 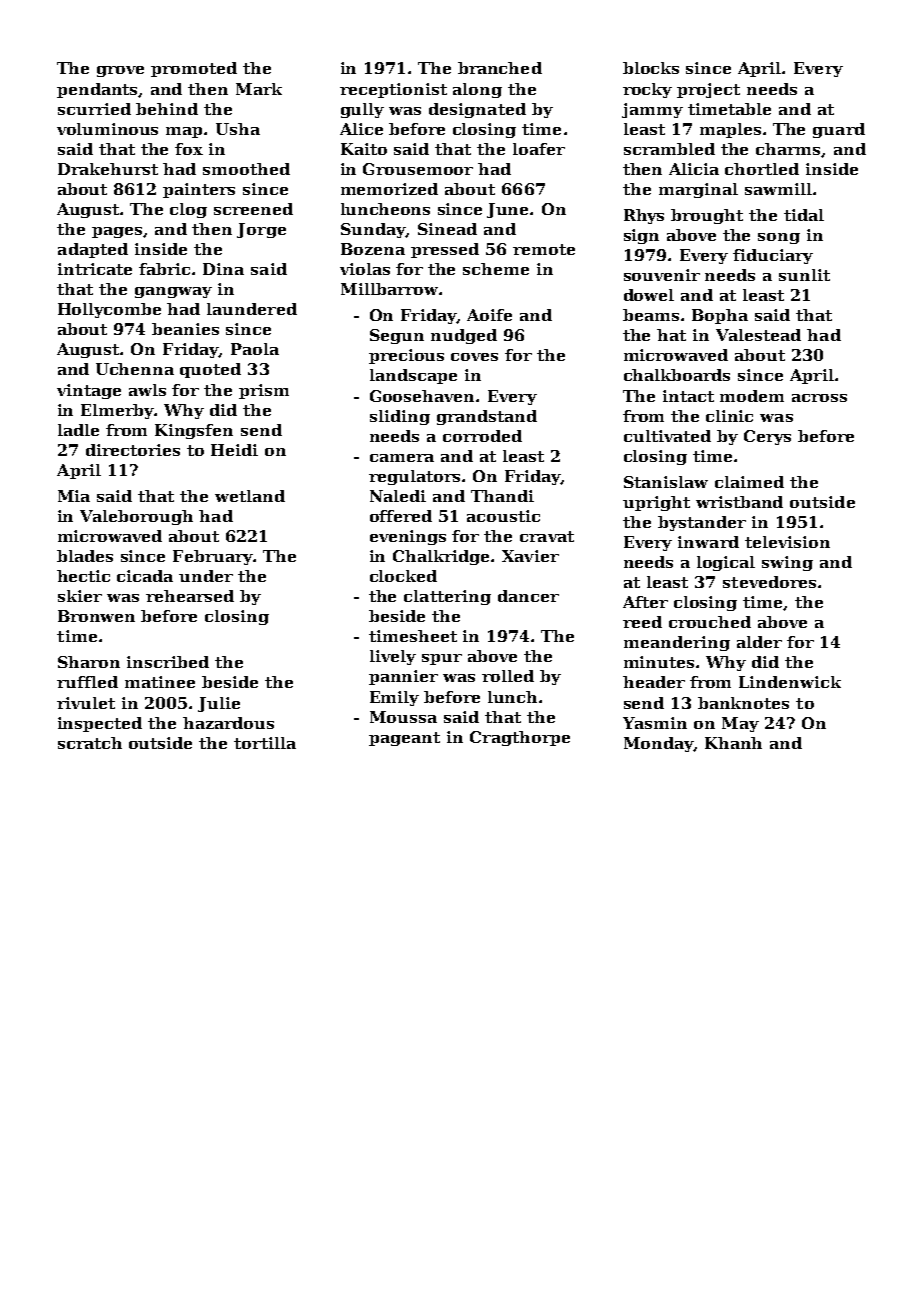 I want to click on inward, so click(x=708, y=542).
